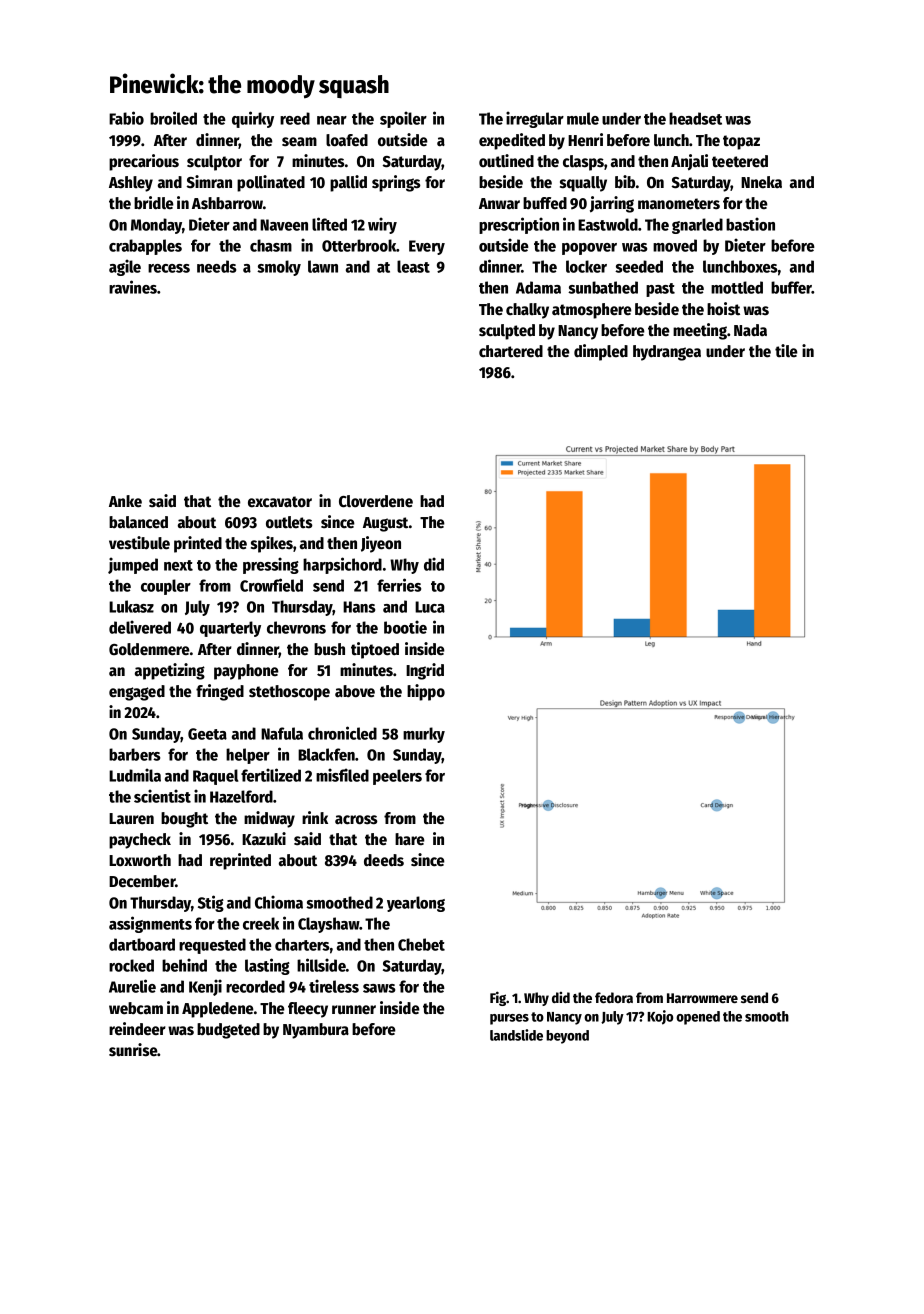 The width and height of the screenshot is (924, 1314). I want to click on budgeted, so click(228, 1031).
